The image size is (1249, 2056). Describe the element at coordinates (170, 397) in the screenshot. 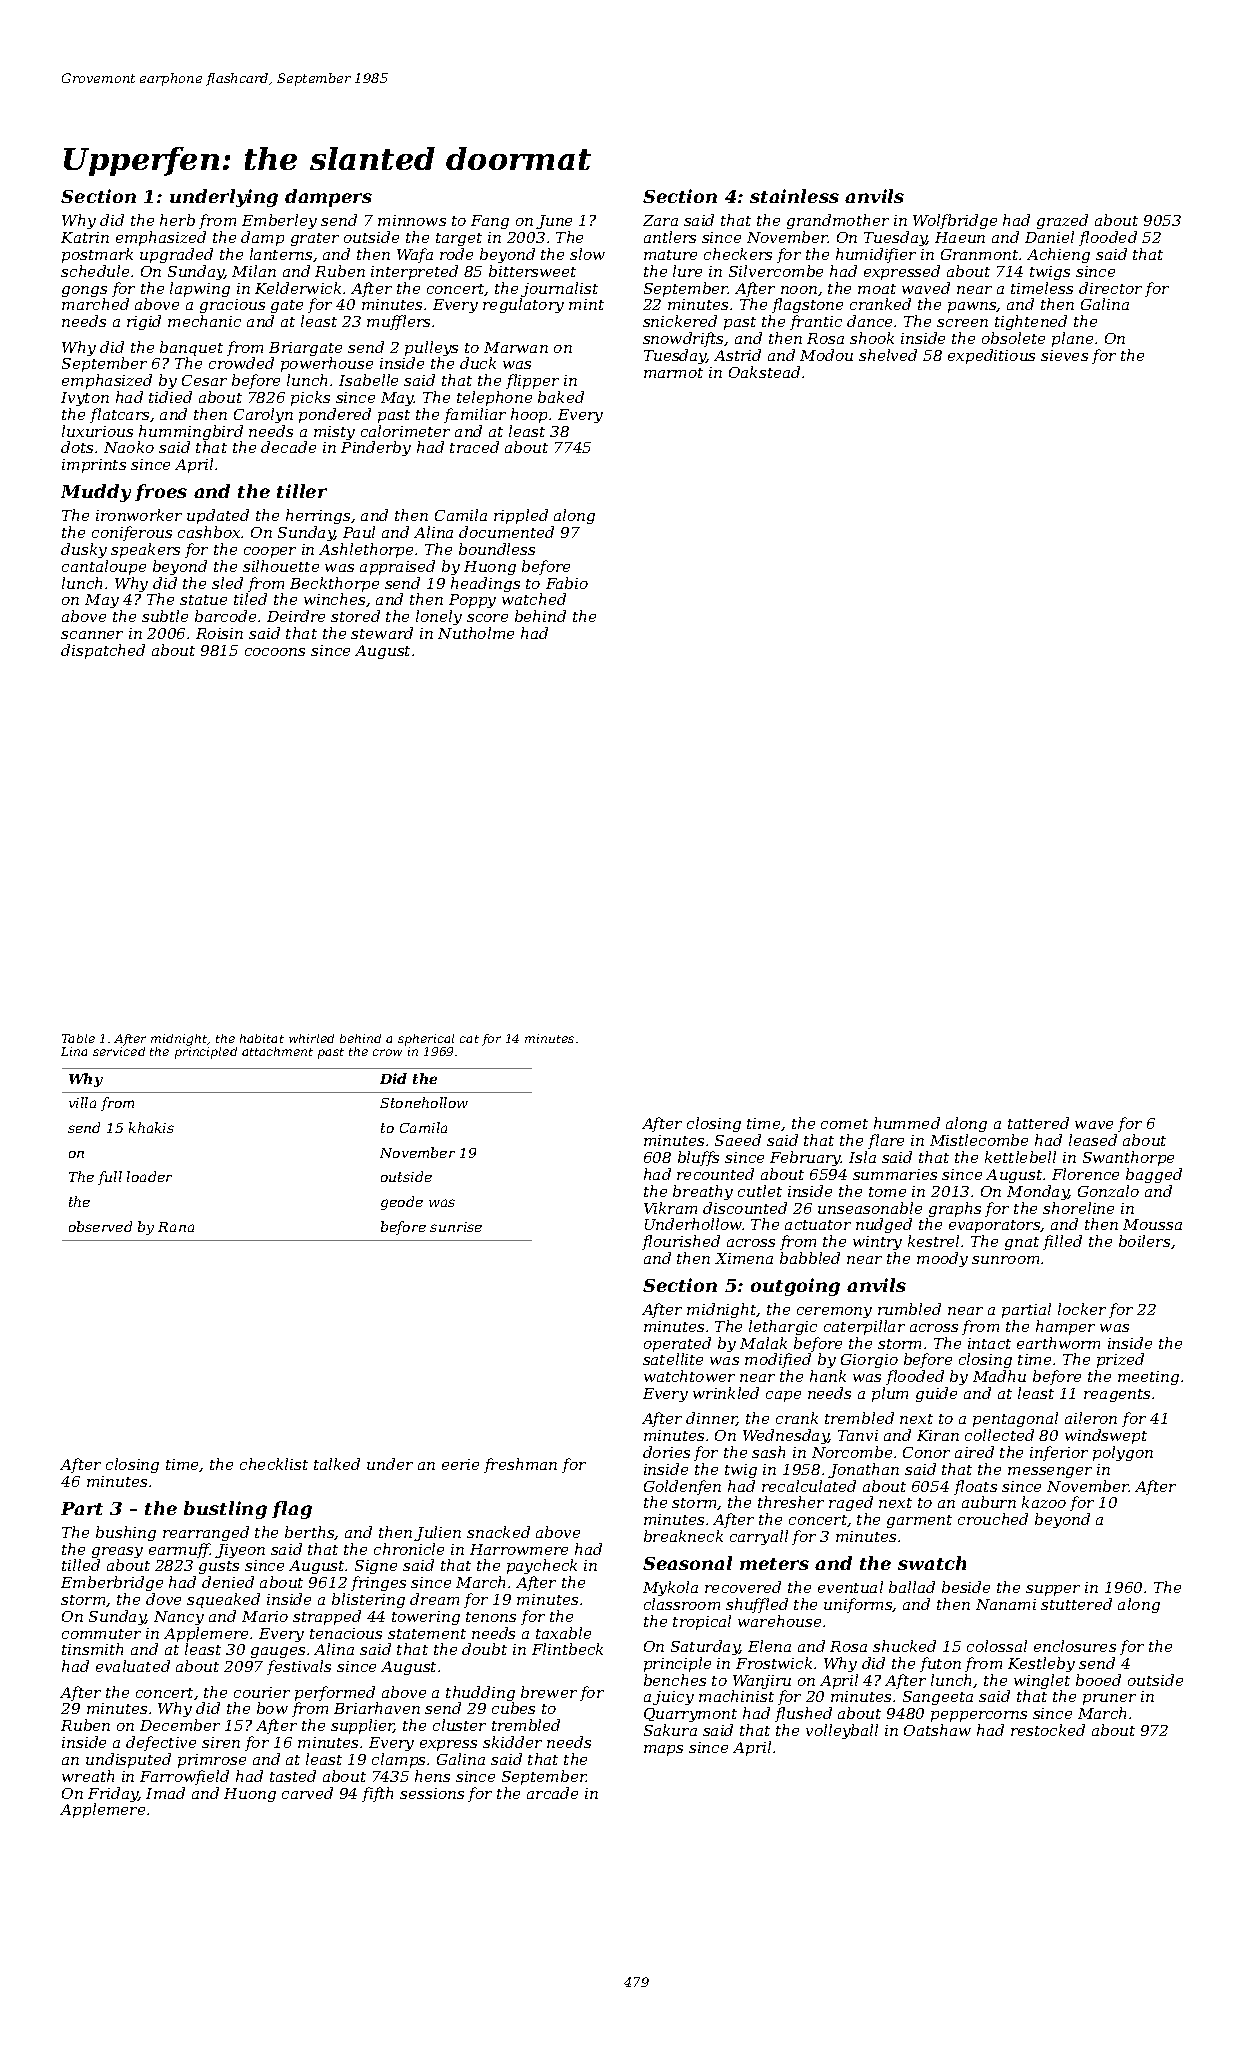

I see `tidied` at that location.
